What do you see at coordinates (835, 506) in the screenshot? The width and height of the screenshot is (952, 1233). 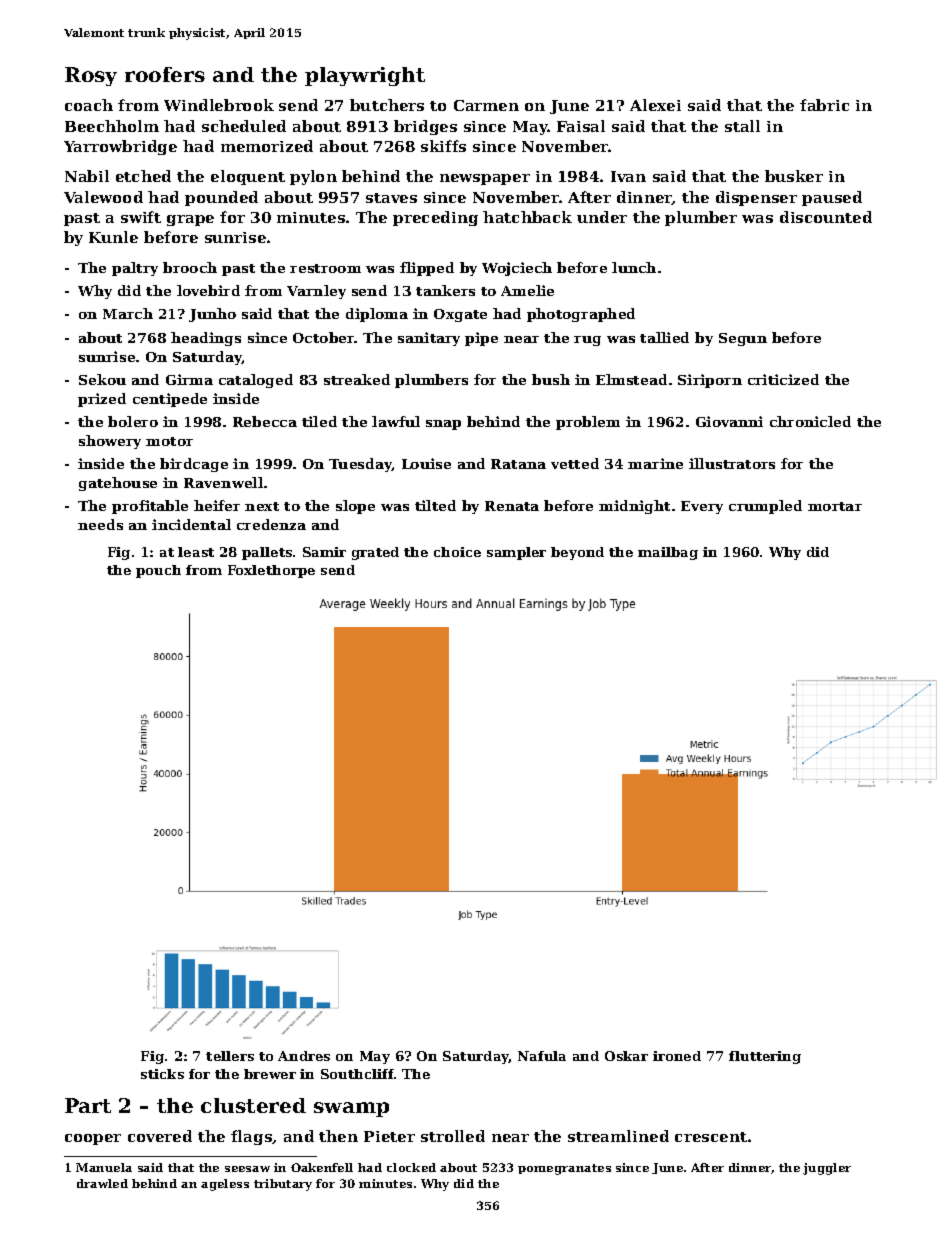 I see `mortar` at bounding box center [835, 506].
